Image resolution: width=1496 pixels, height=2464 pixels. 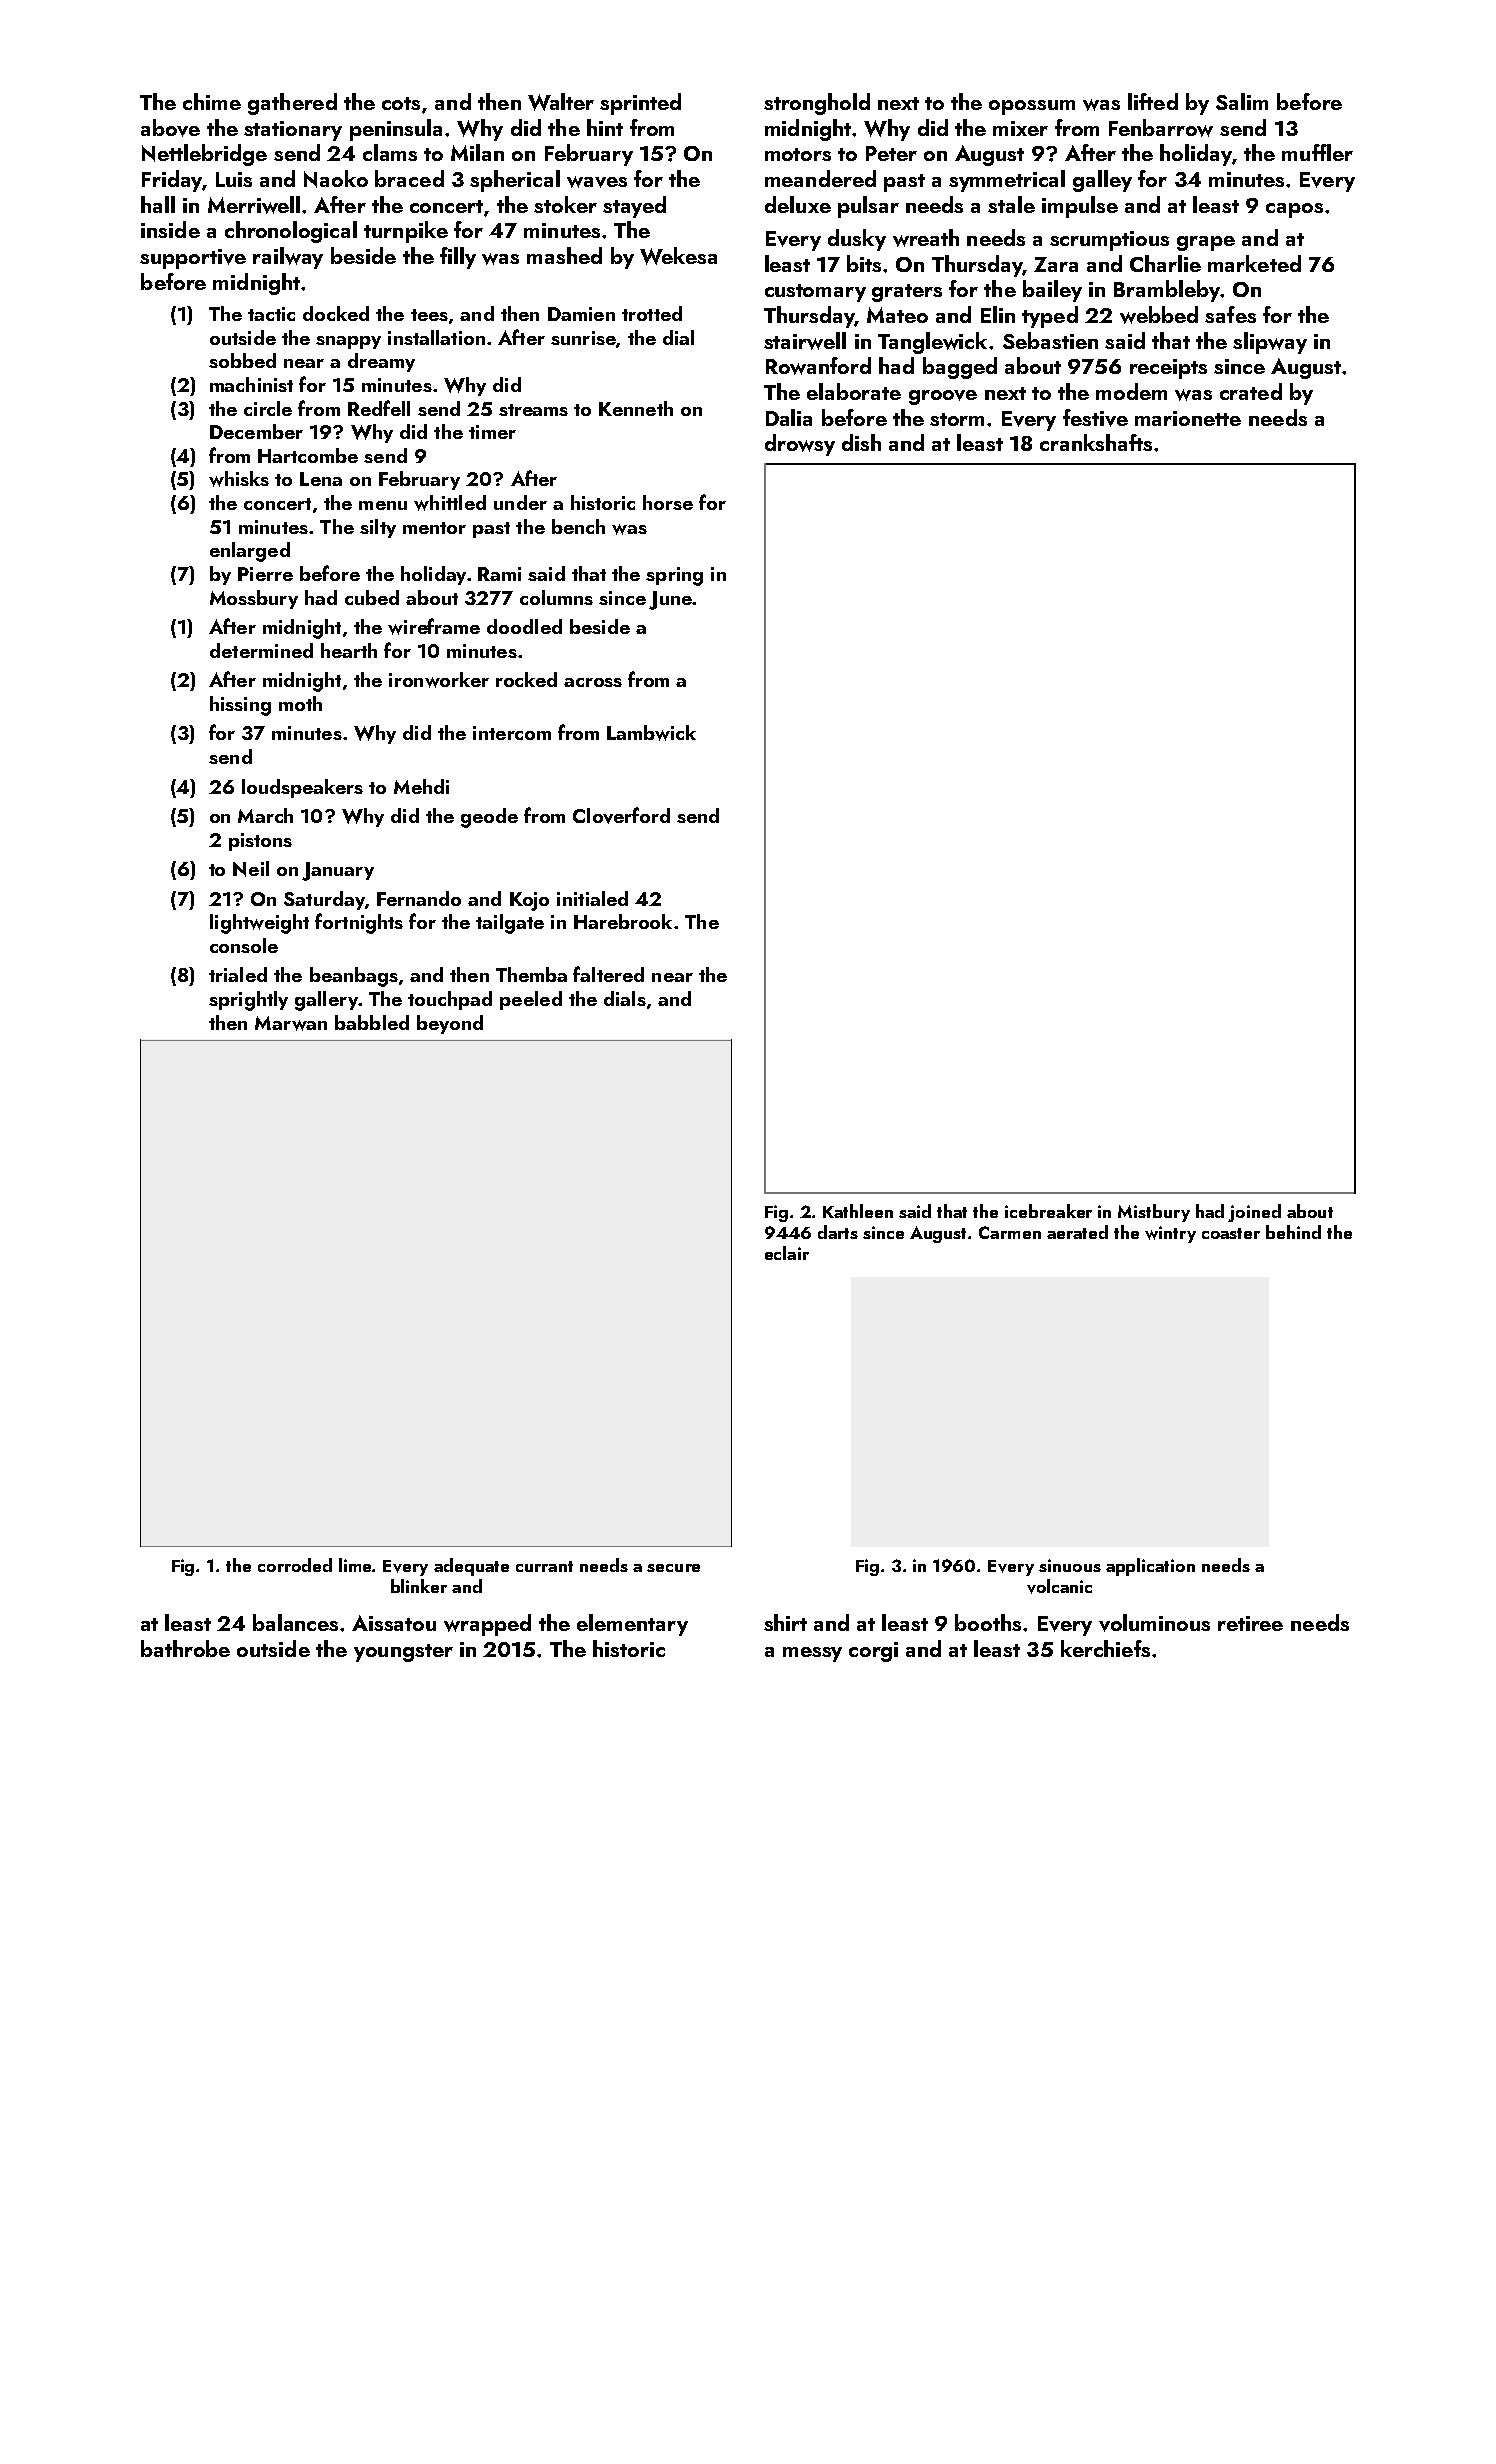 What do you see at coordinates (1032, 107) in the document?
I see `opossum` at bounding box center [1032, 107].
